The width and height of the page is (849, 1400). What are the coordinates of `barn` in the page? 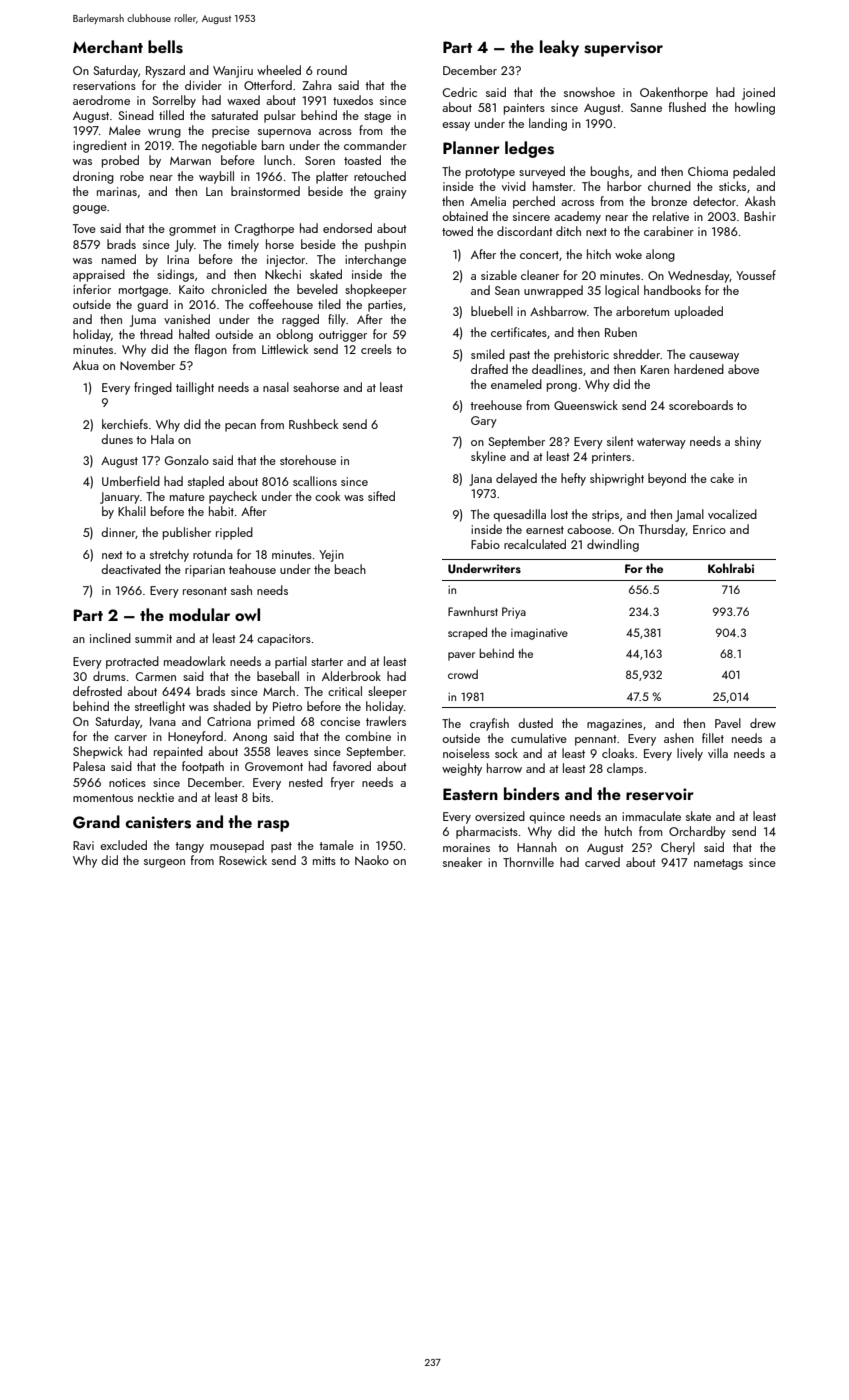 It's located at (273, 145).
